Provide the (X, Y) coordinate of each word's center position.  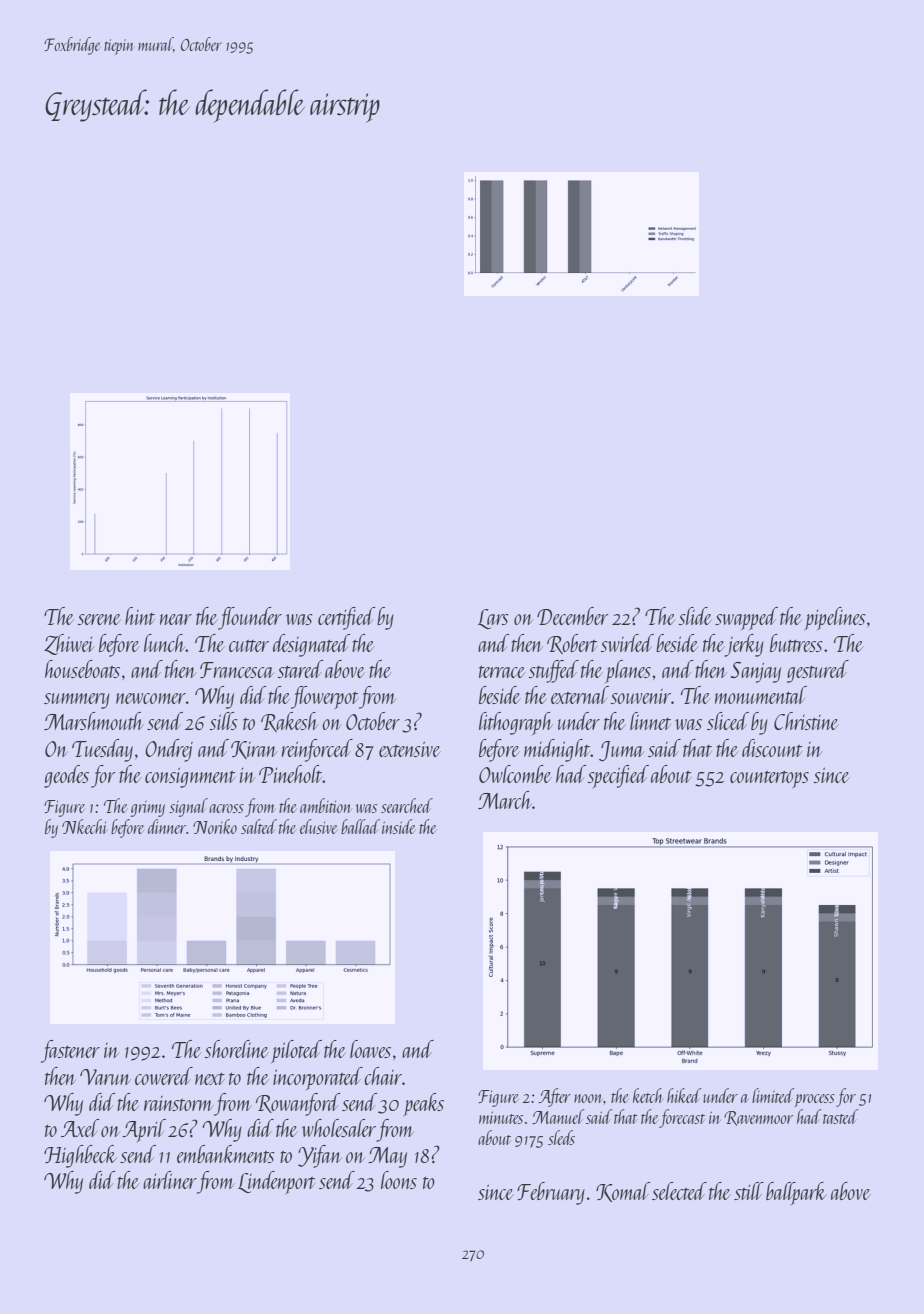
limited (773, 1095)
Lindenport (276, 1182)
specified (618, 776)
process (815, 1100)
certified (346, 618)
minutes (501, 1117)
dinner (167, 826)
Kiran (254, 750)
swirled (627, 643)
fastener (70, 1051)
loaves (370, 1049)
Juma (621, 751)
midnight (557, 750)
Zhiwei (69, 644)
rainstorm (179, 1103)
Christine (806, 721)
